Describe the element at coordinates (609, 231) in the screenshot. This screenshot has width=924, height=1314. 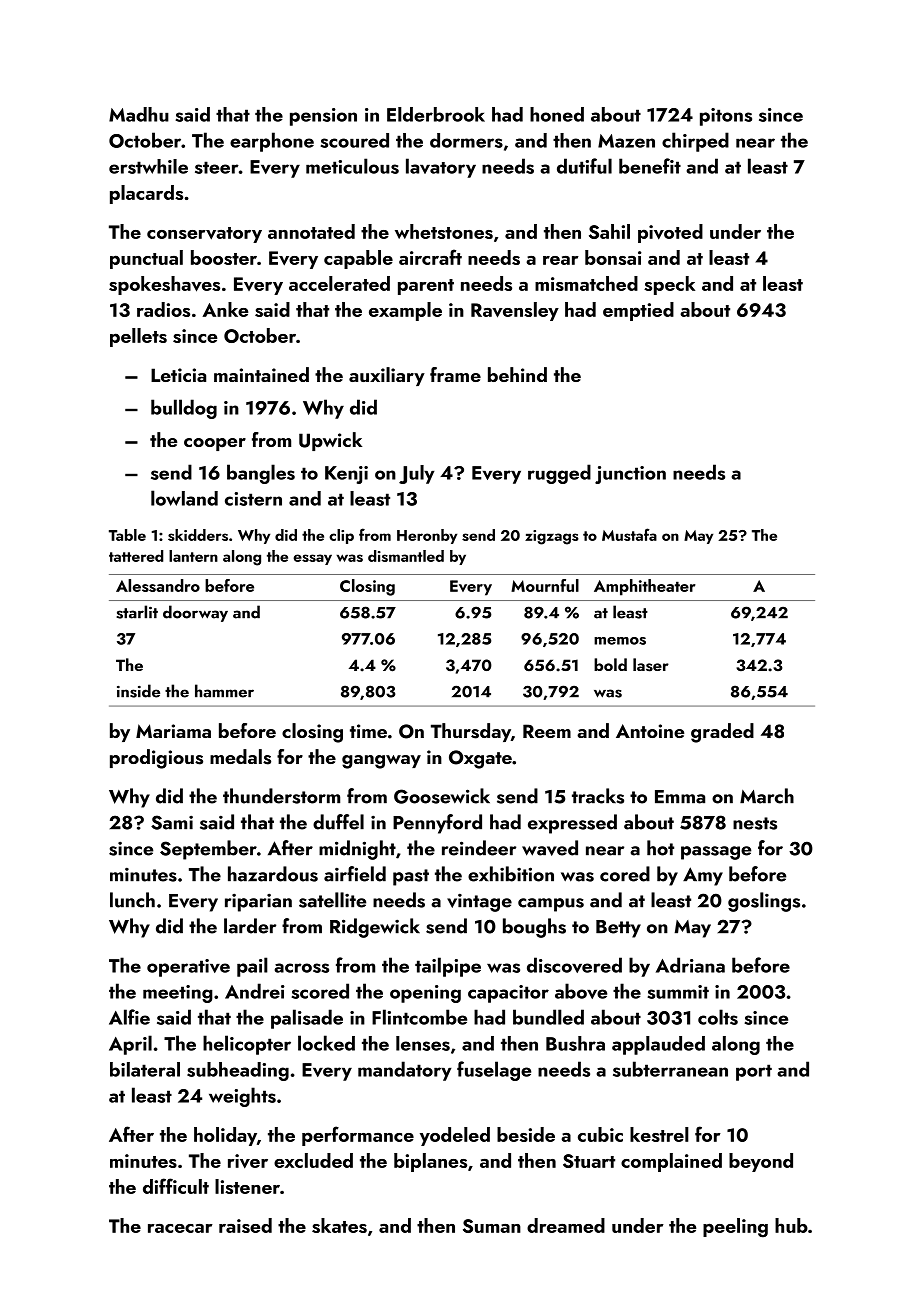
I see `Sahil` at that location.
